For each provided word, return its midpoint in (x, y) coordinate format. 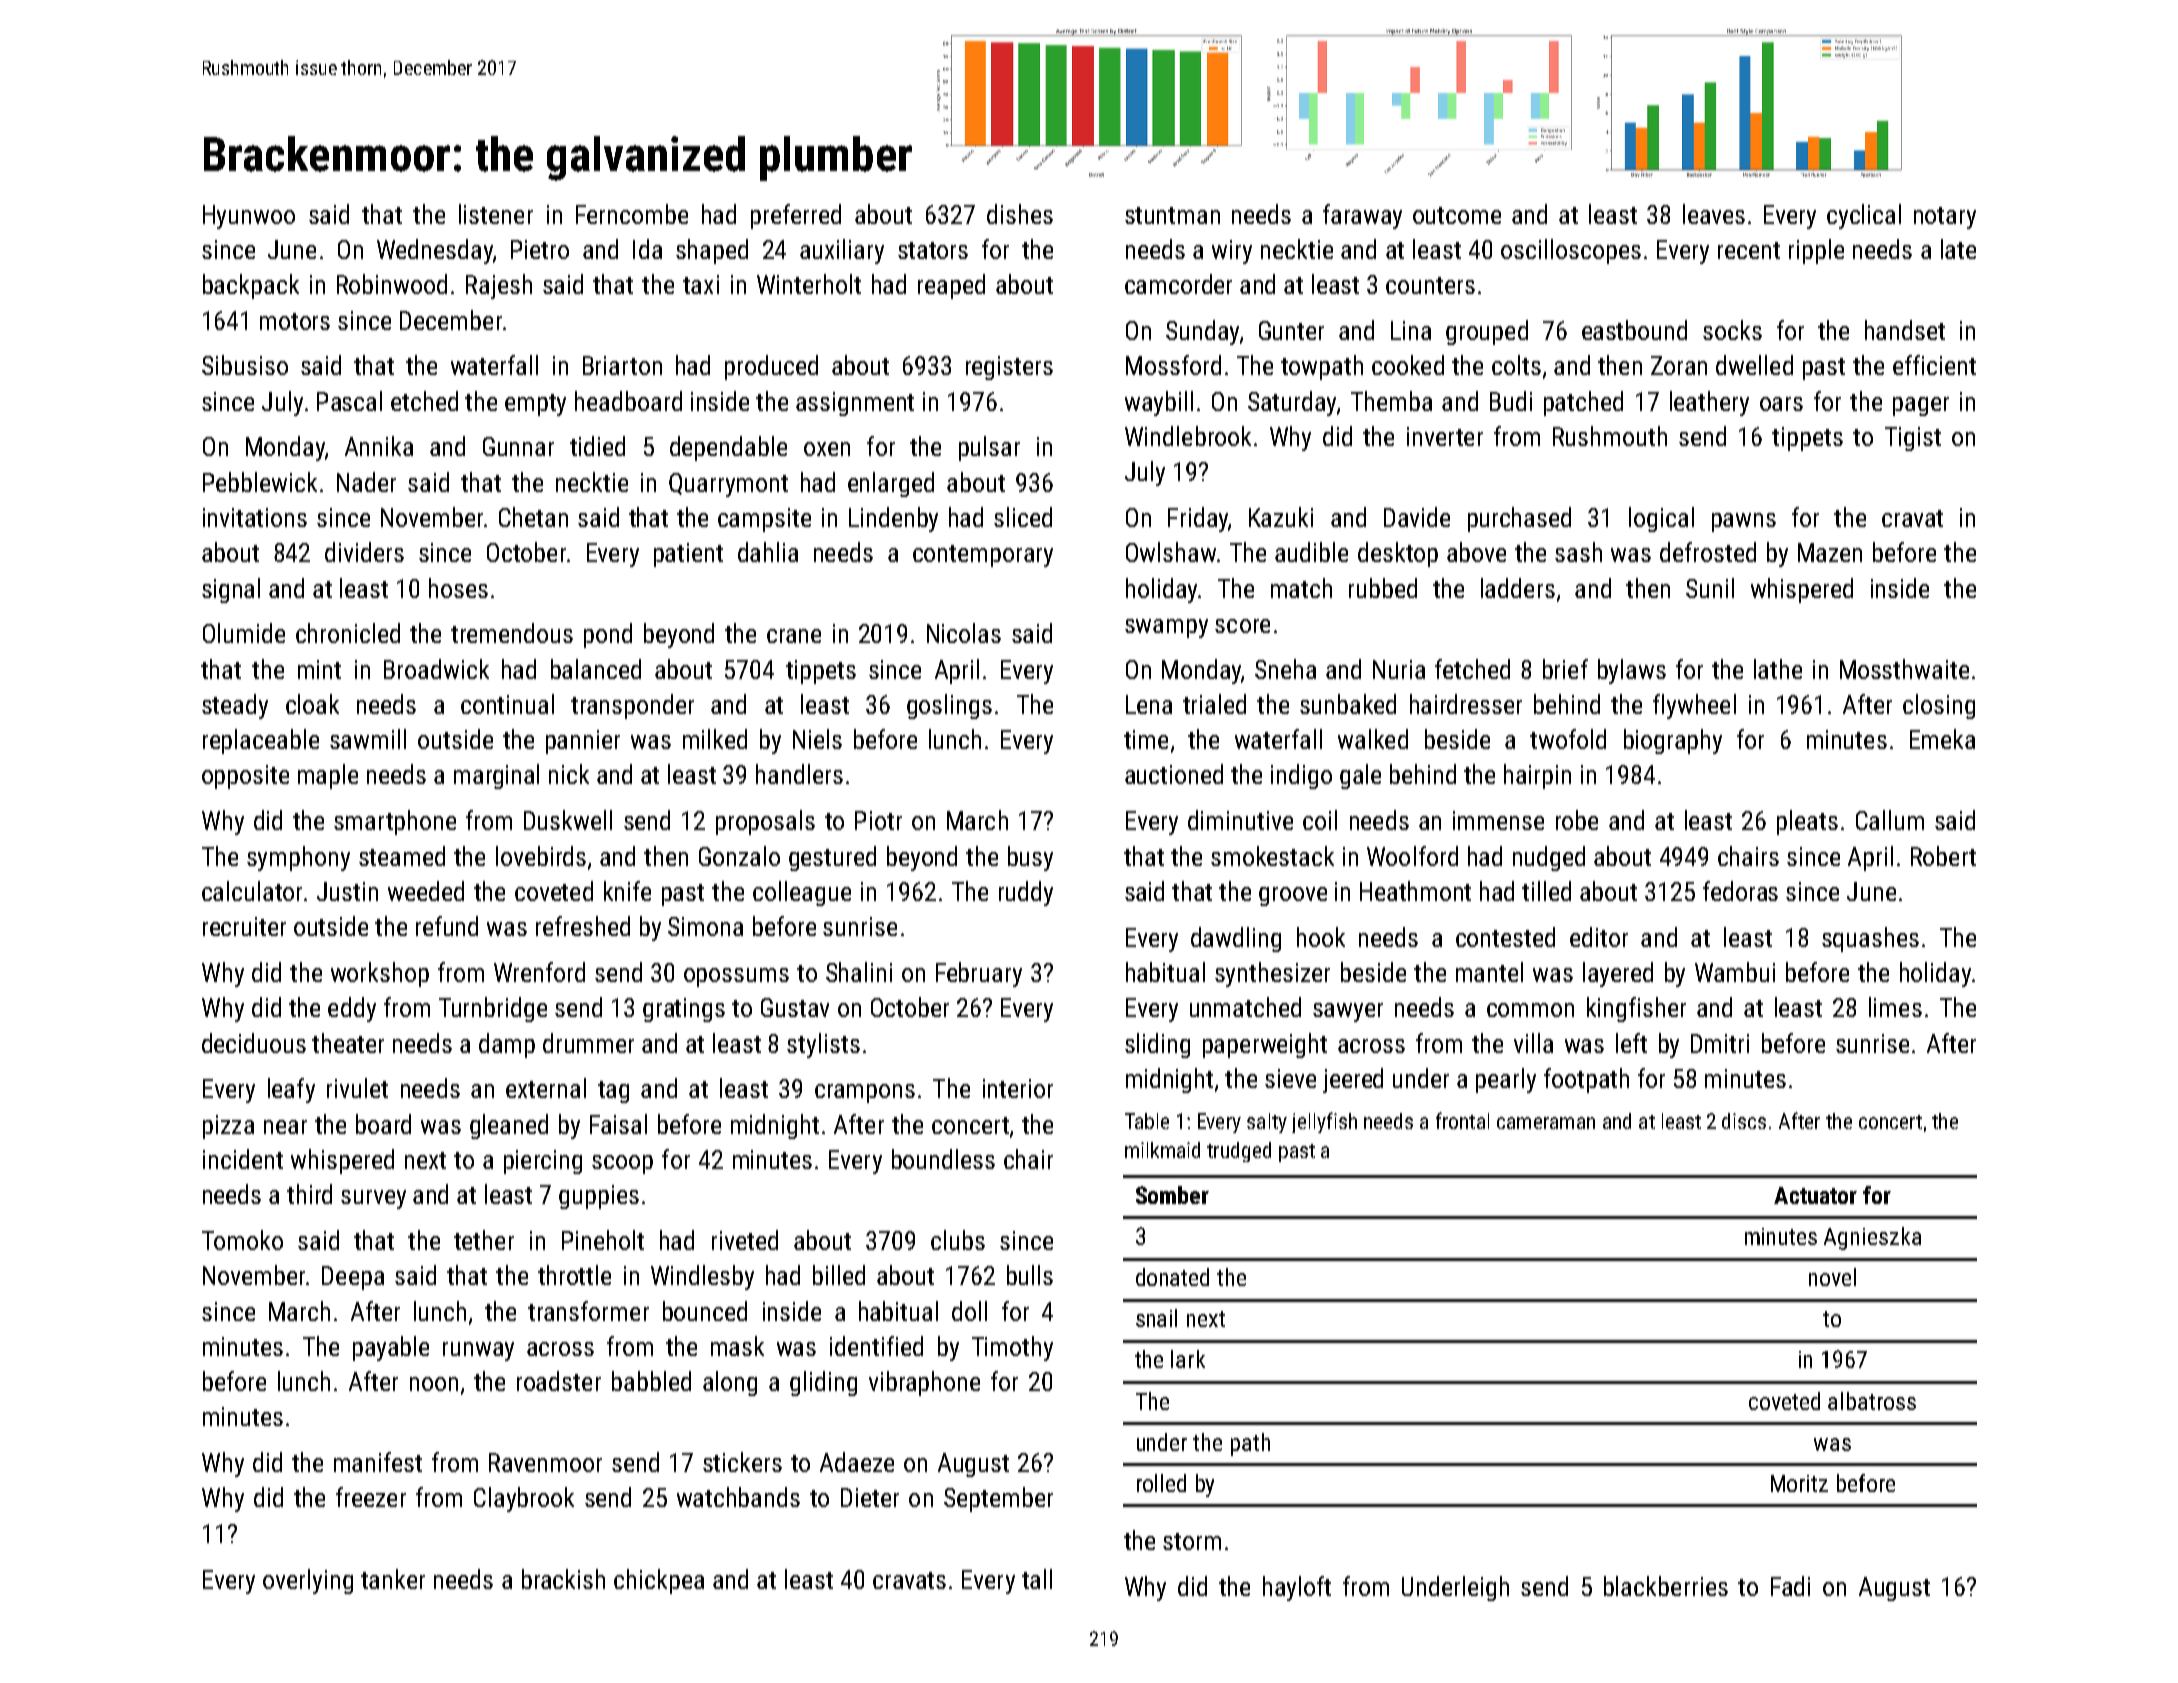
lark (1188, 1359)
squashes (1870, 939)
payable (391, 1348)
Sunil (1710, 588)
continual (507, 704)
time (1146, 739)
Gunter (1291, 330)
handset (1905, 330)
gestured (832, 858)
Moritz (1799, 1483)
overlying (308, 1581)
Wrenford (539, 972)
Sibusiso (245, 365)
